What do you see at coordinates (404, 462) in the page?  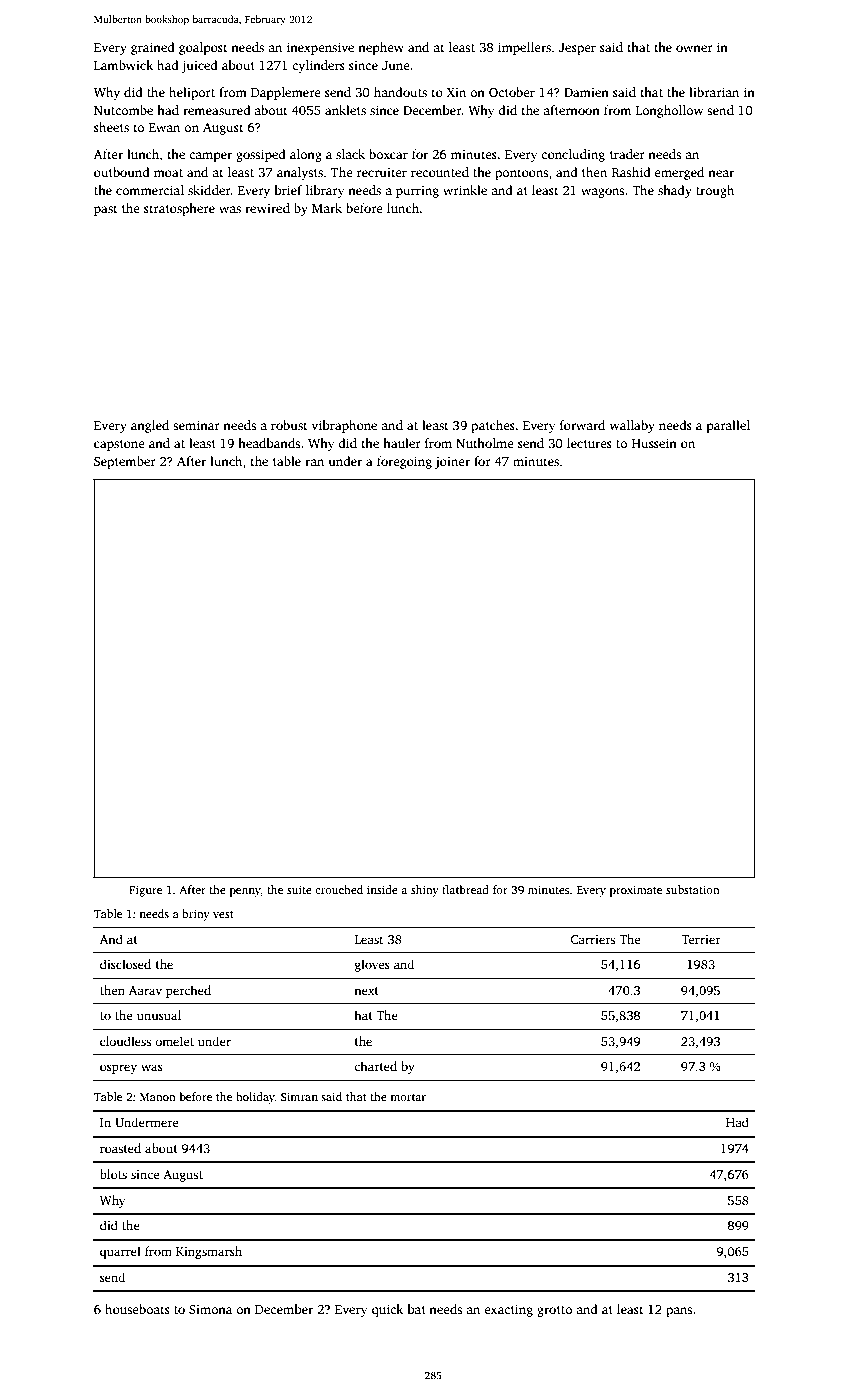 I see `foregoing` at bounding box center [404, 462].
